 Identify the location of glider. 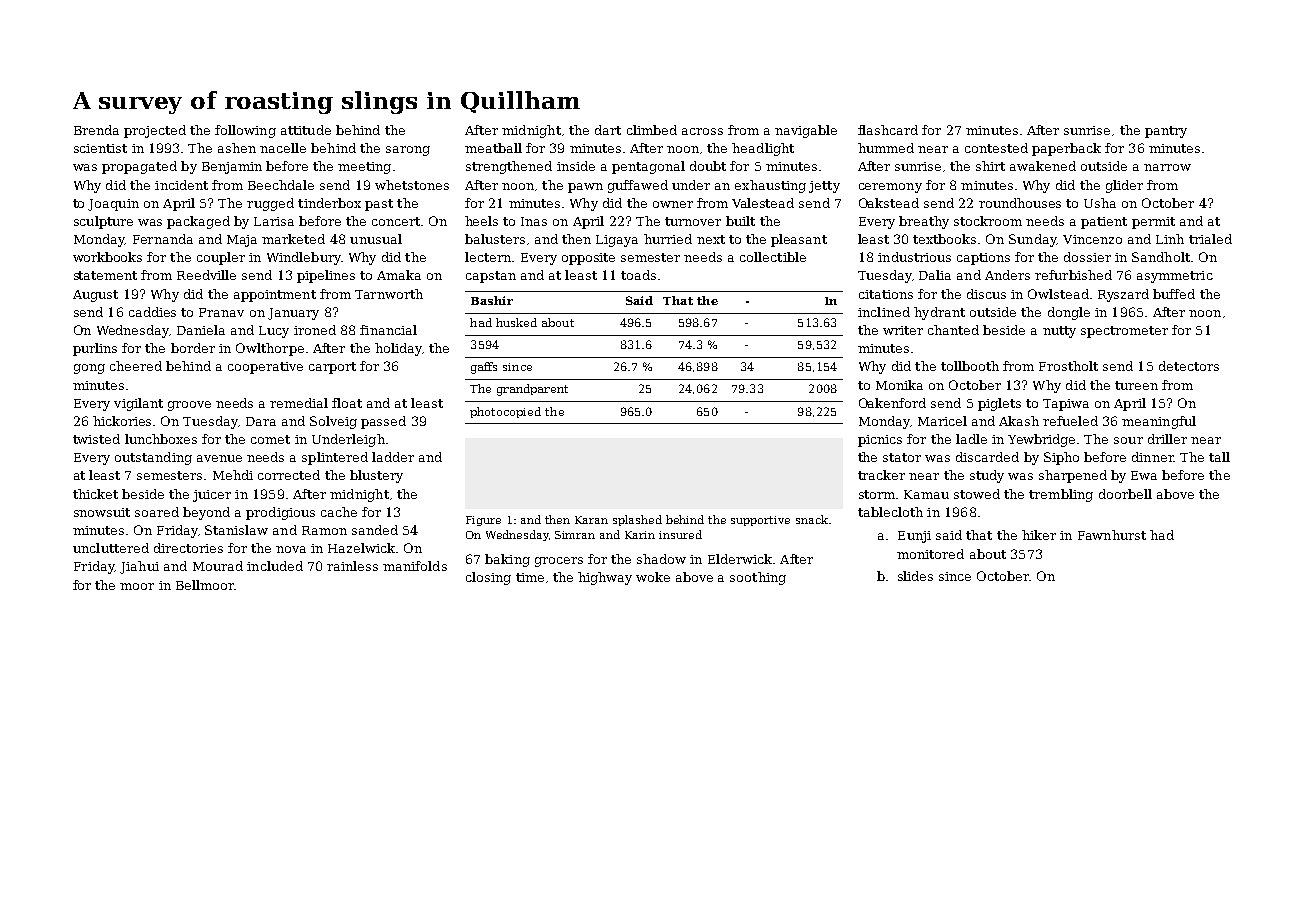
(1124, 186).
